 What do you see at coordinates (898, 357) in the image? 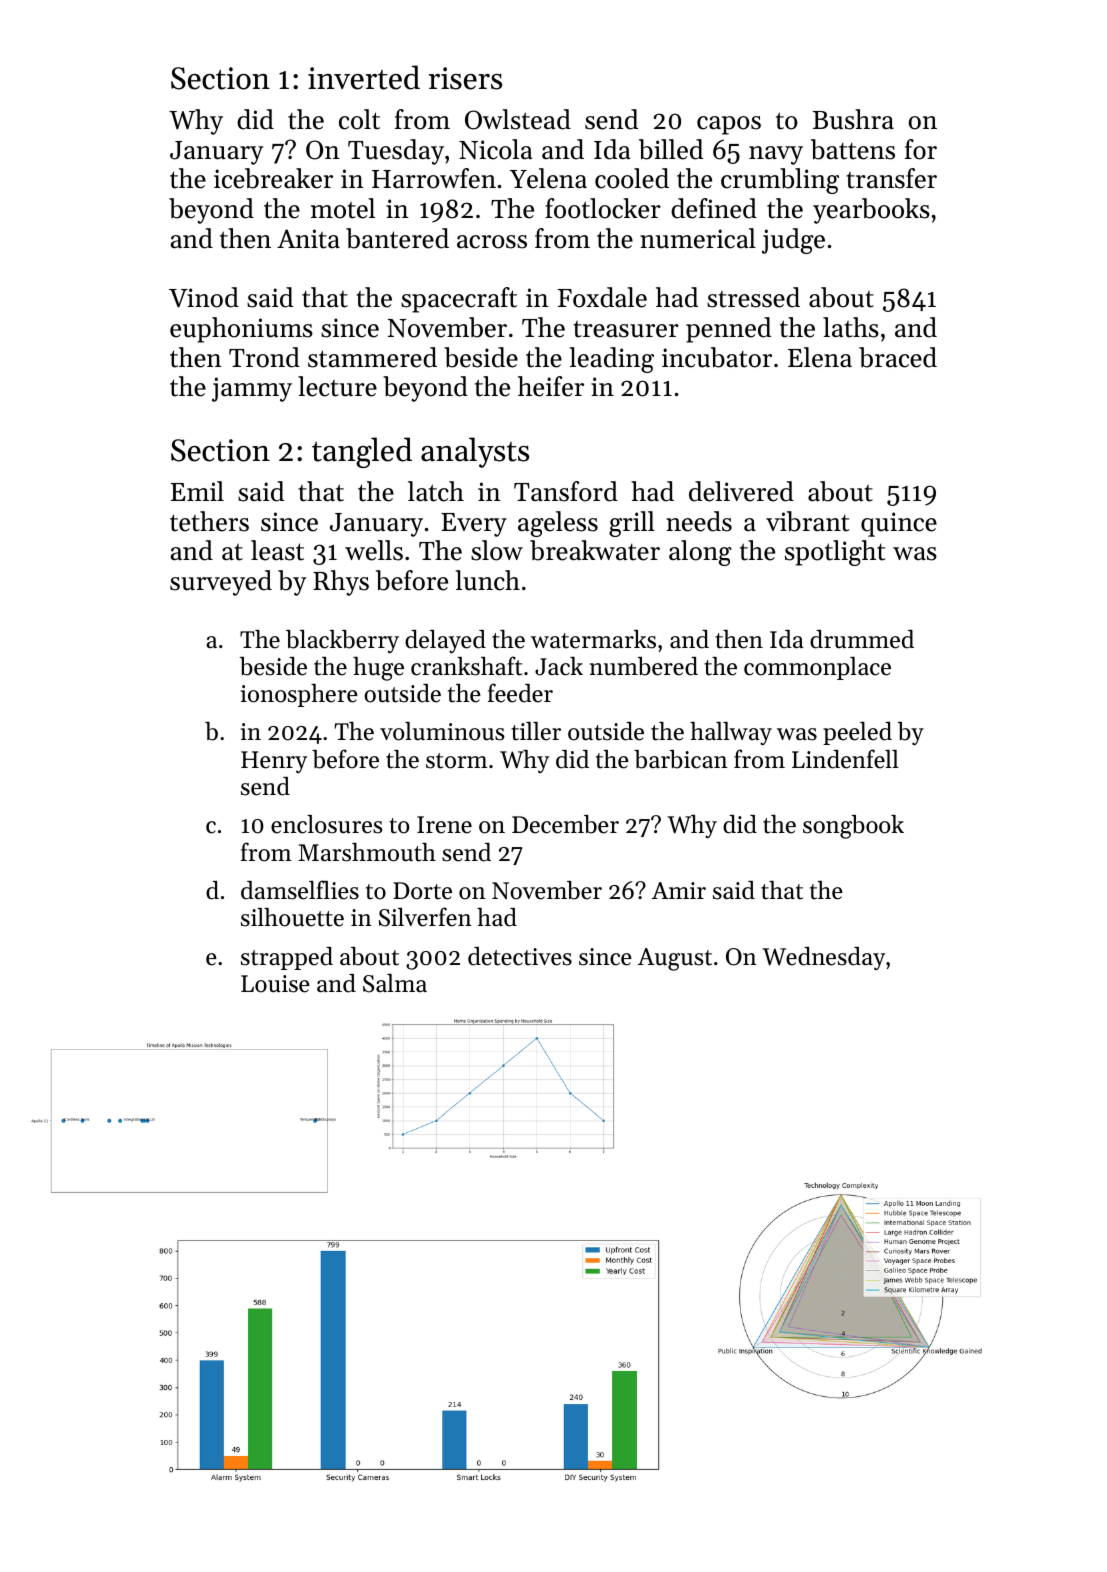
I see `braced` at bounding box center [898, 357].
